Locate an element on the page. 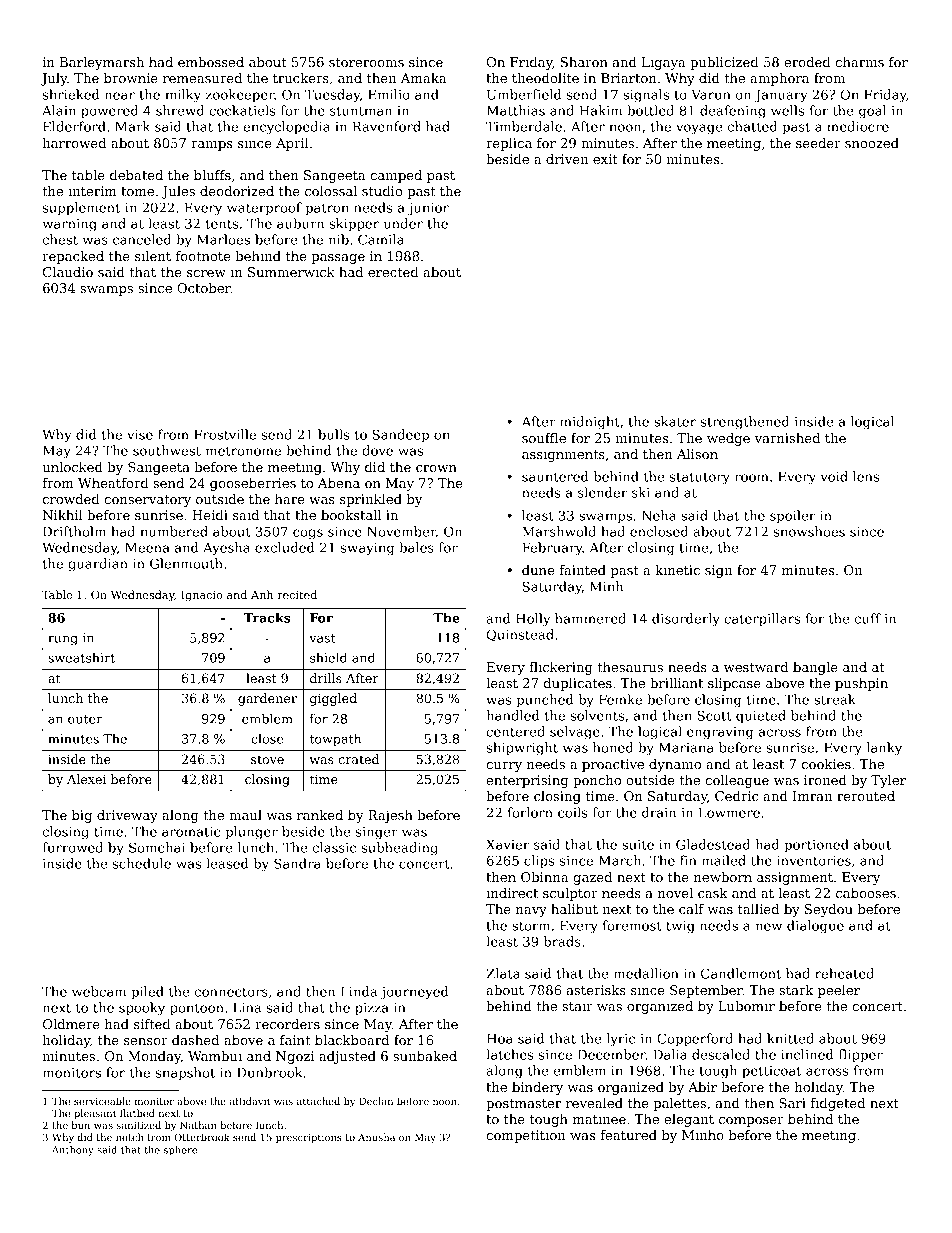 This image has width=952, height=1233. midnight is located at coordinates (590, 423).
